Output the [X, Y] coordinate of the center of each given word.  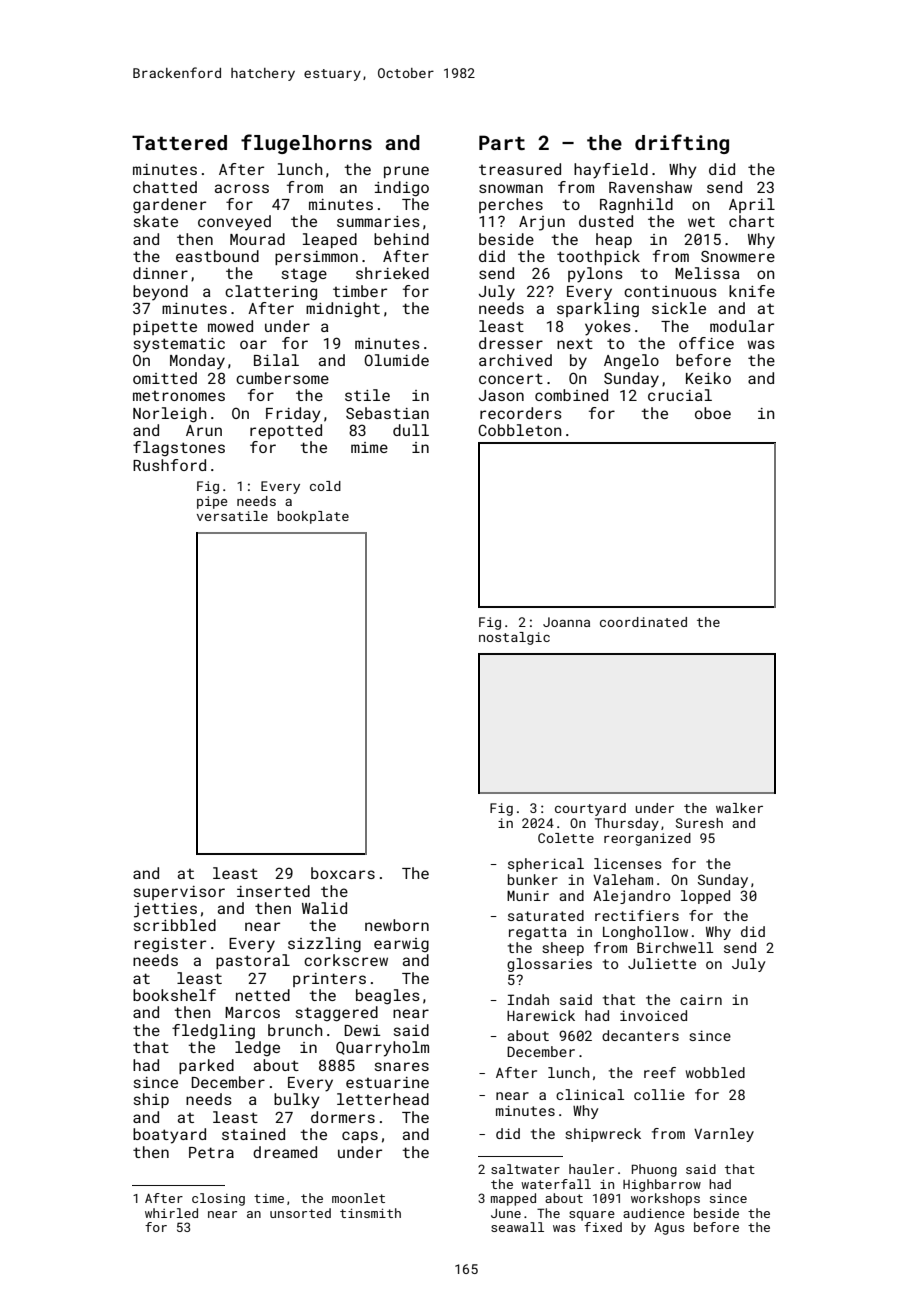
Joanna [566, 622]
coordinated [643, 622]
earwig [401, 945]
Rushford [169, 465]
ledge [257, 1048]
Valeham [623, 879]
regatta [537, 933]
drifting [682, 144]
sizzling [324, 944]
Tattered [179, 142]
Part [502, 142]
